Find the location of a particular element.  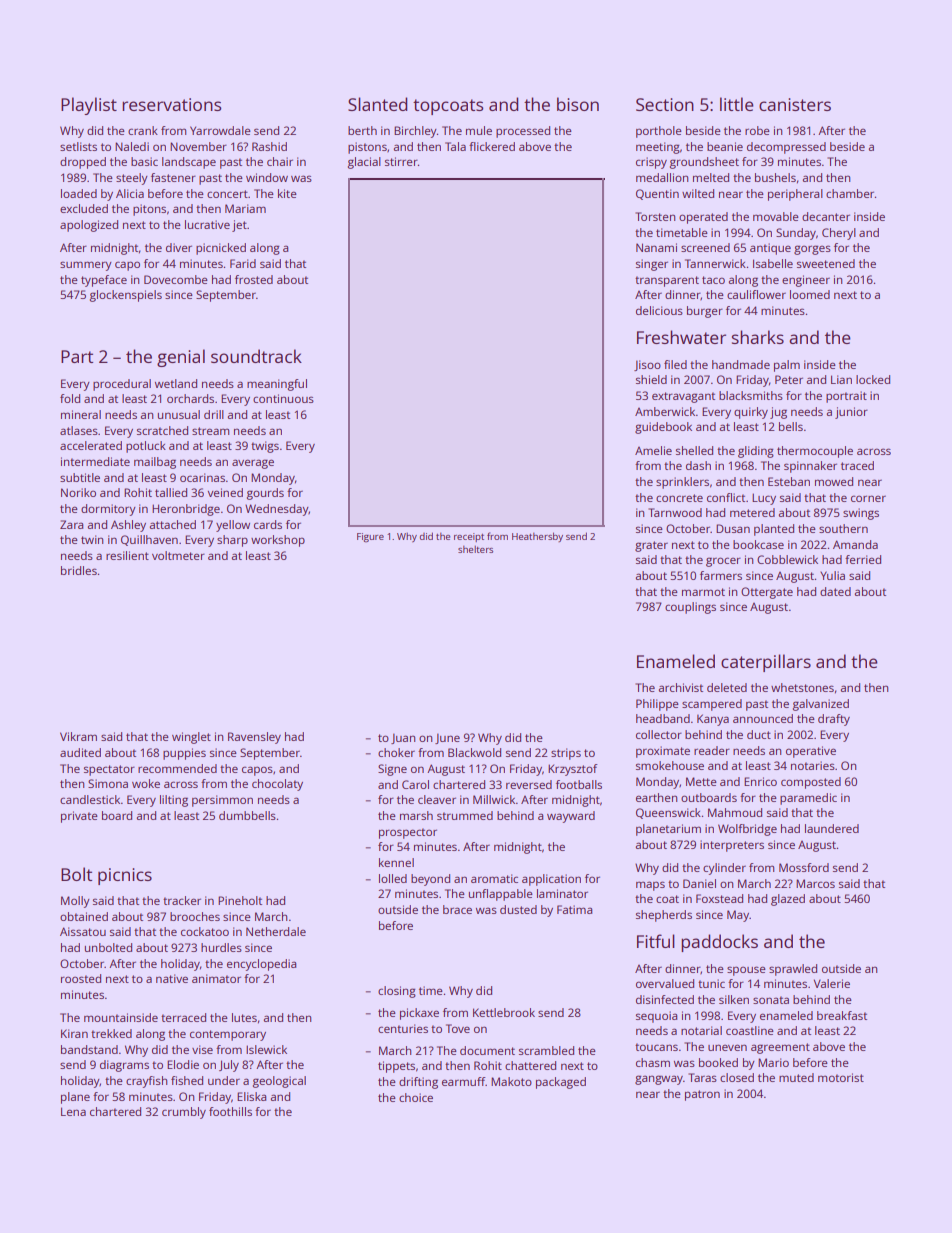

canisters is located at coordinates (795, 104).
